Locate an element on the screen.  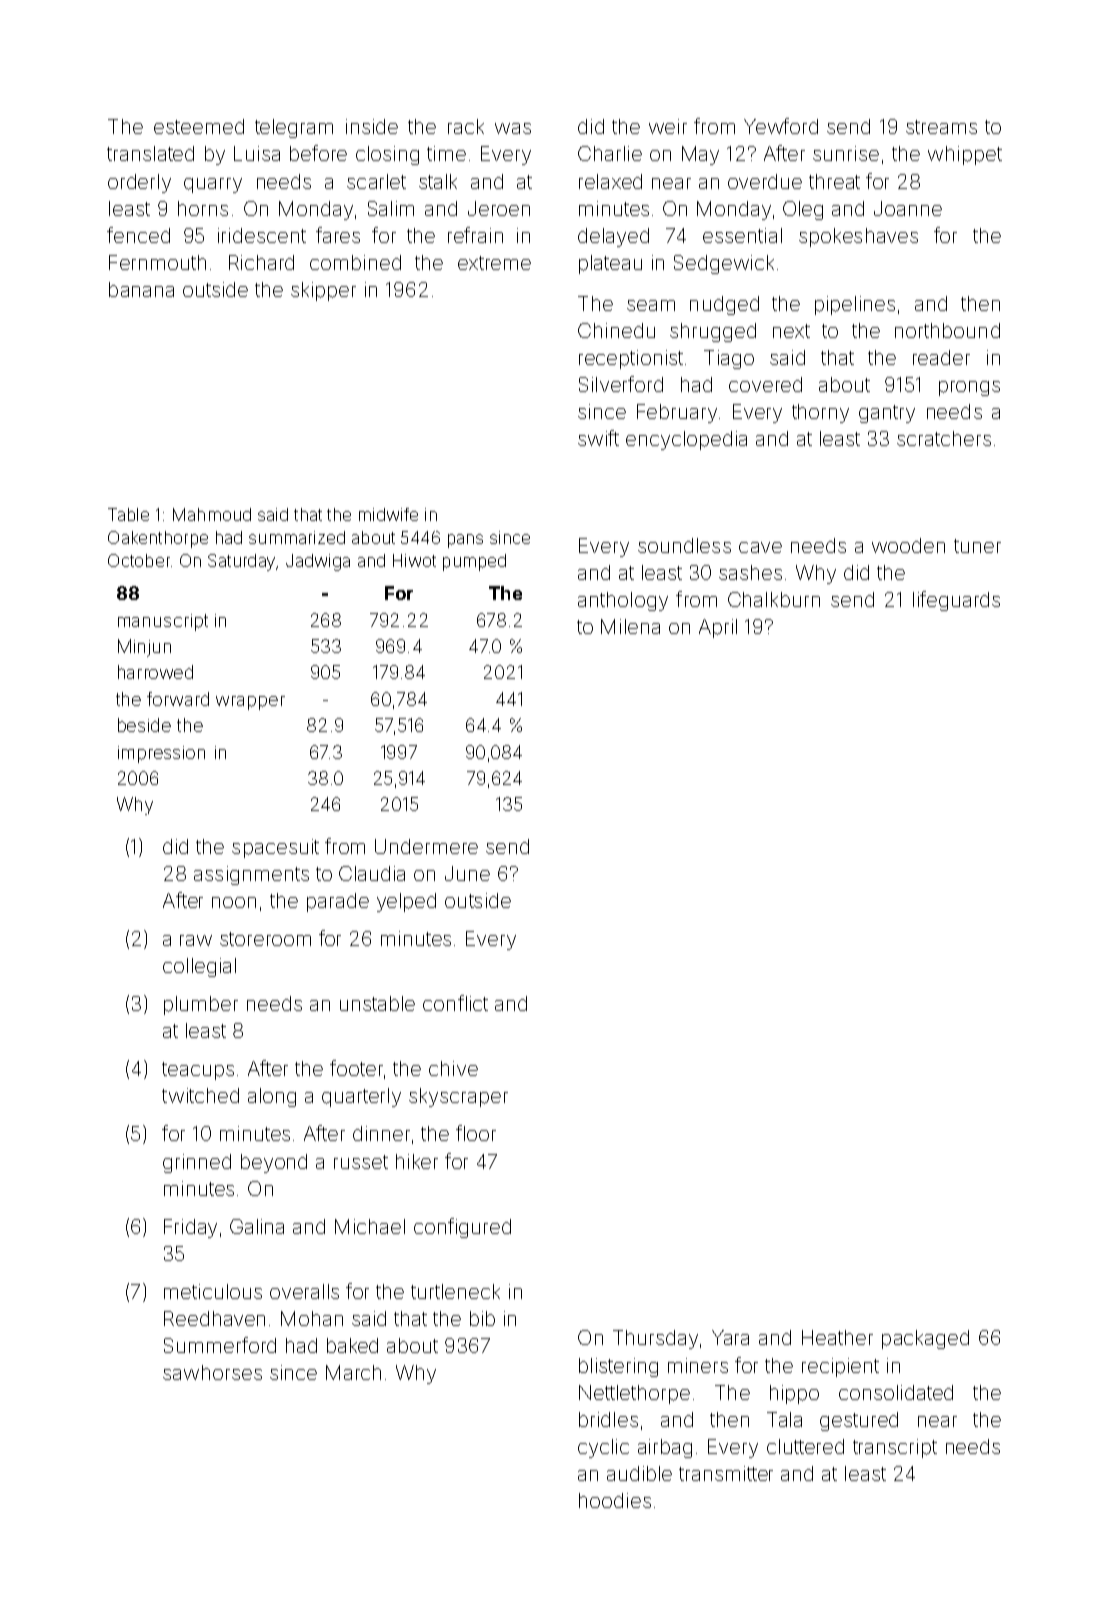
Charlie is located at coordinates (610, 153).
